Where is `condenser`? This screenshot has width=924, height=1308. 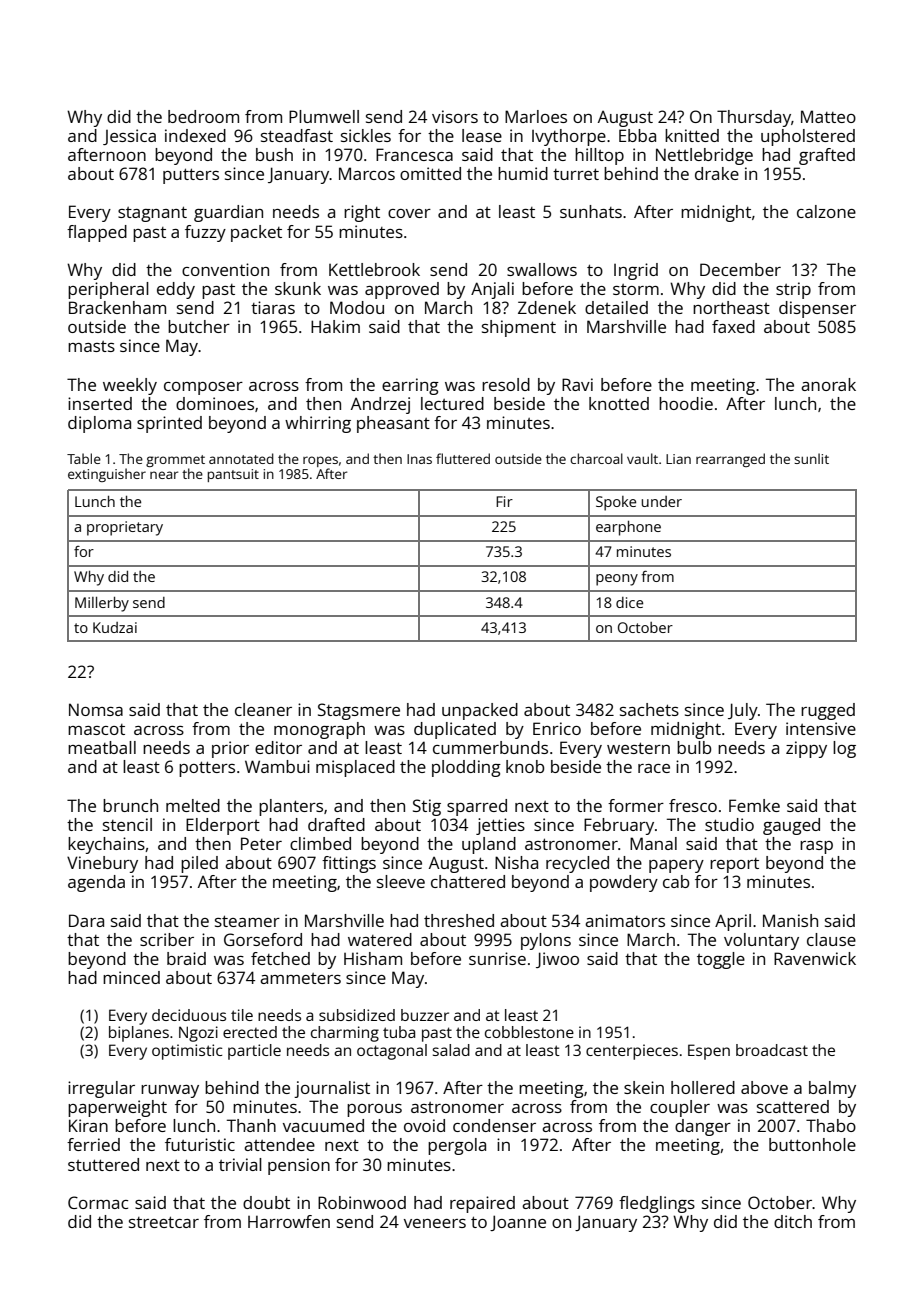
condenser is located at coordinates (494, 1125).
